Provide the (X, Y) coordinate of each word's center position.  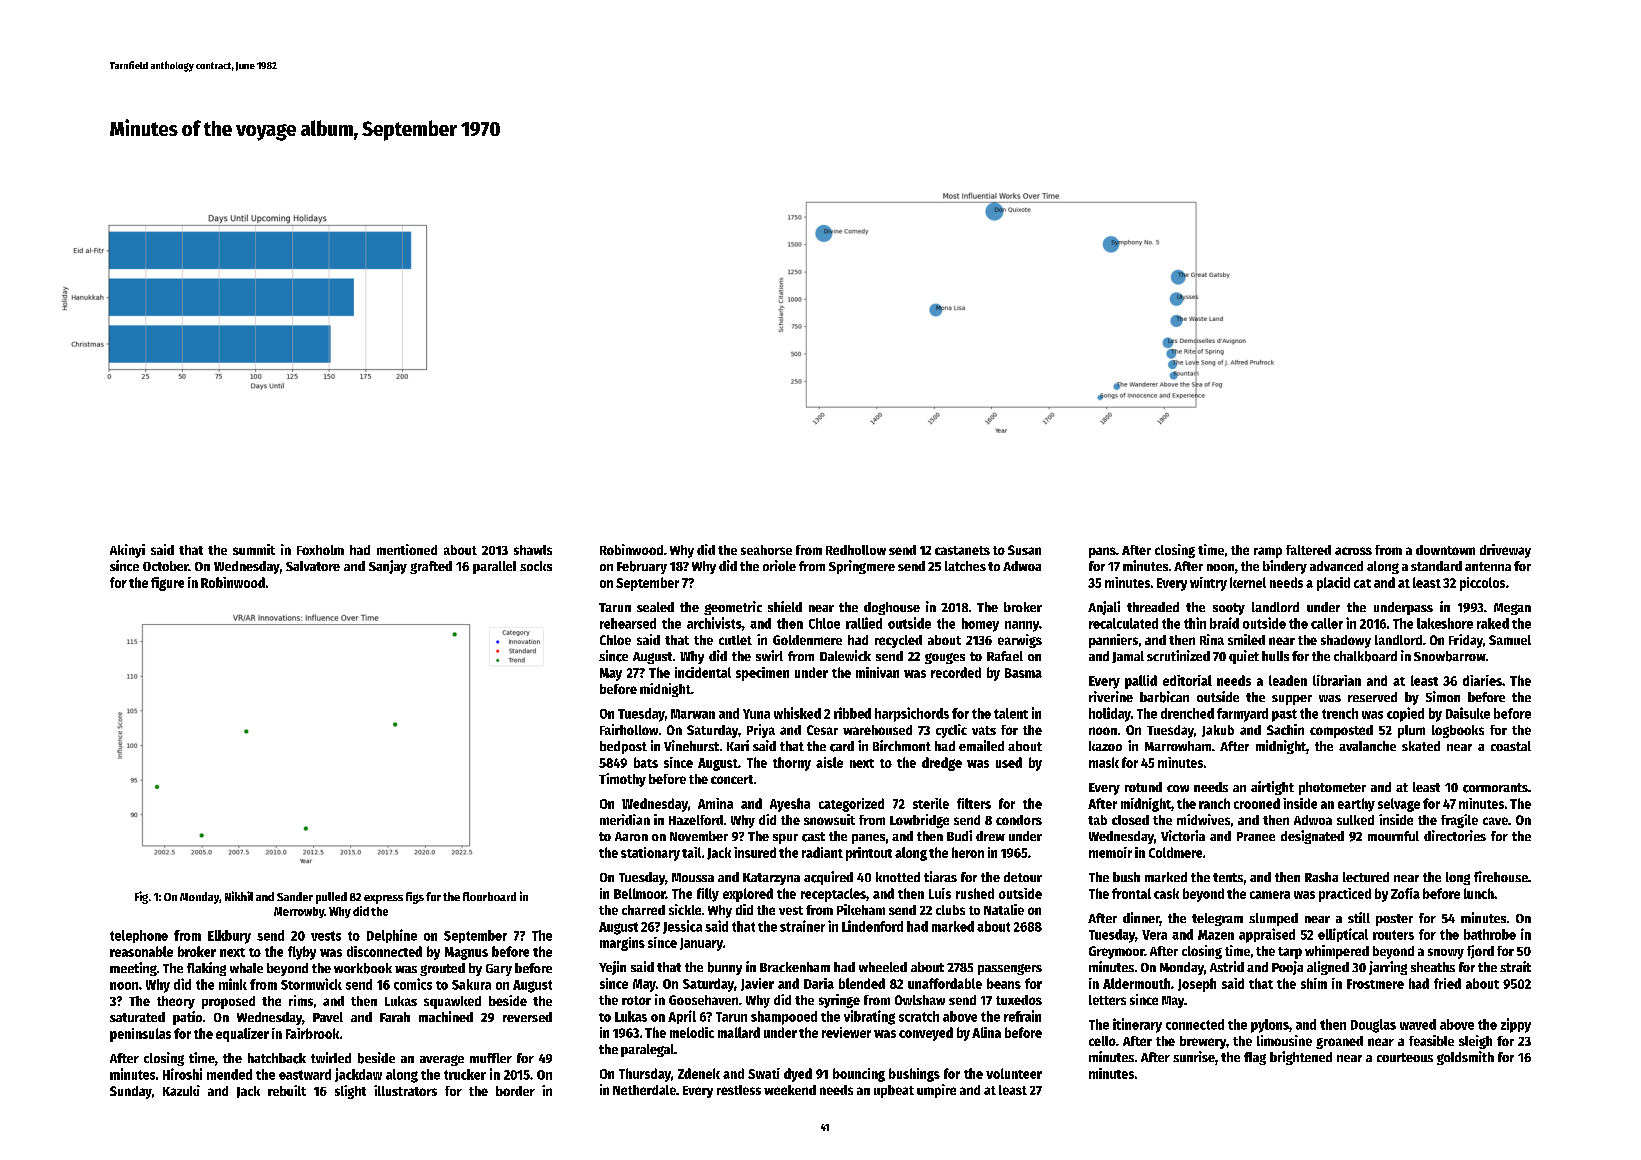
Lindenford (872, 926)
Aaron (631, 836)
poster (1394, 920)
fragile (1459, 821)
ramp (1268, 552)
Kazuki (181, 1090)
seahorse (766, 550)
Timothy (622, 780)
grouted (442, 969)
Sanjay (388, 567)
